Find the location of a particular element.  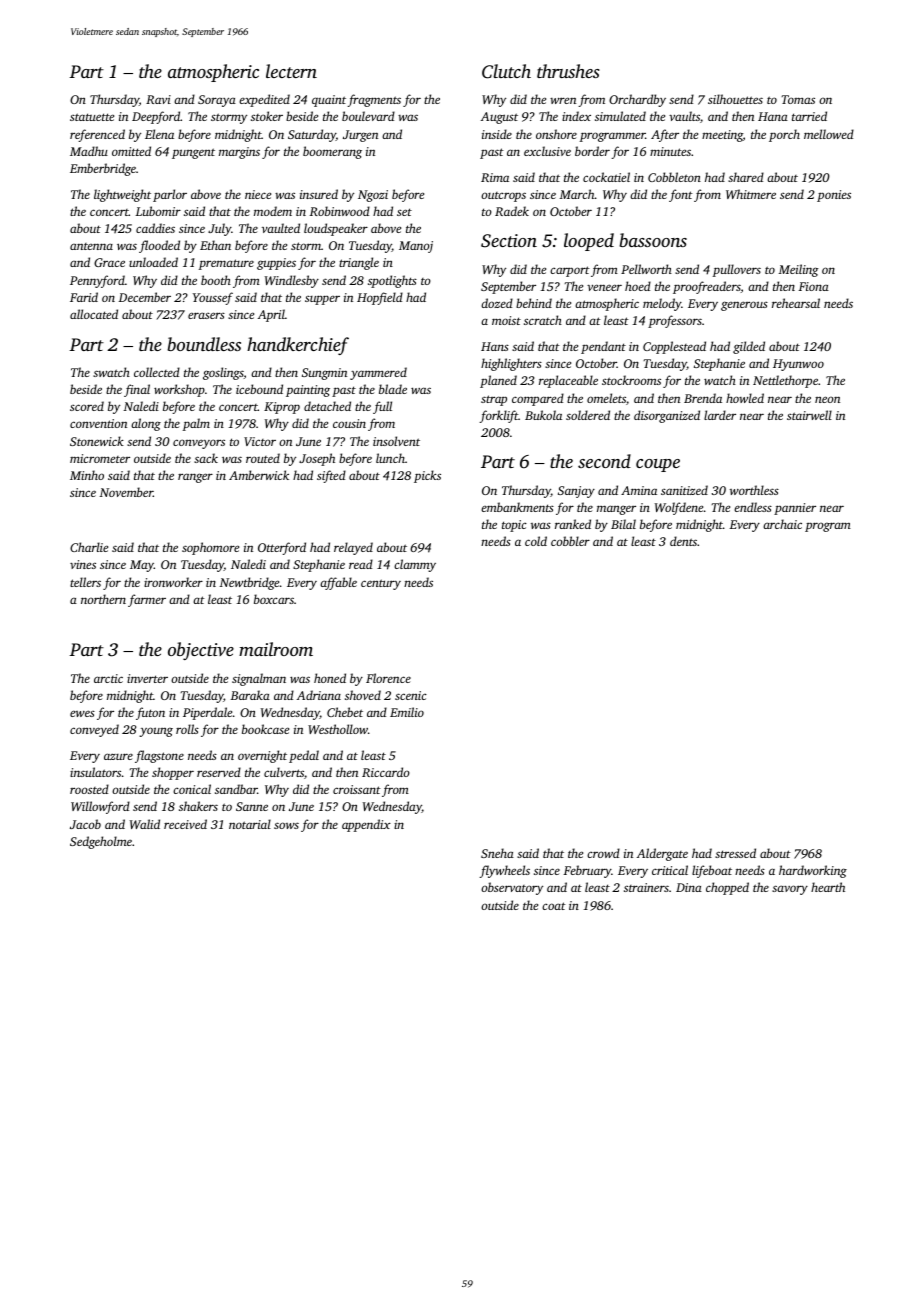

azure is located at coordinates (118, 756).
